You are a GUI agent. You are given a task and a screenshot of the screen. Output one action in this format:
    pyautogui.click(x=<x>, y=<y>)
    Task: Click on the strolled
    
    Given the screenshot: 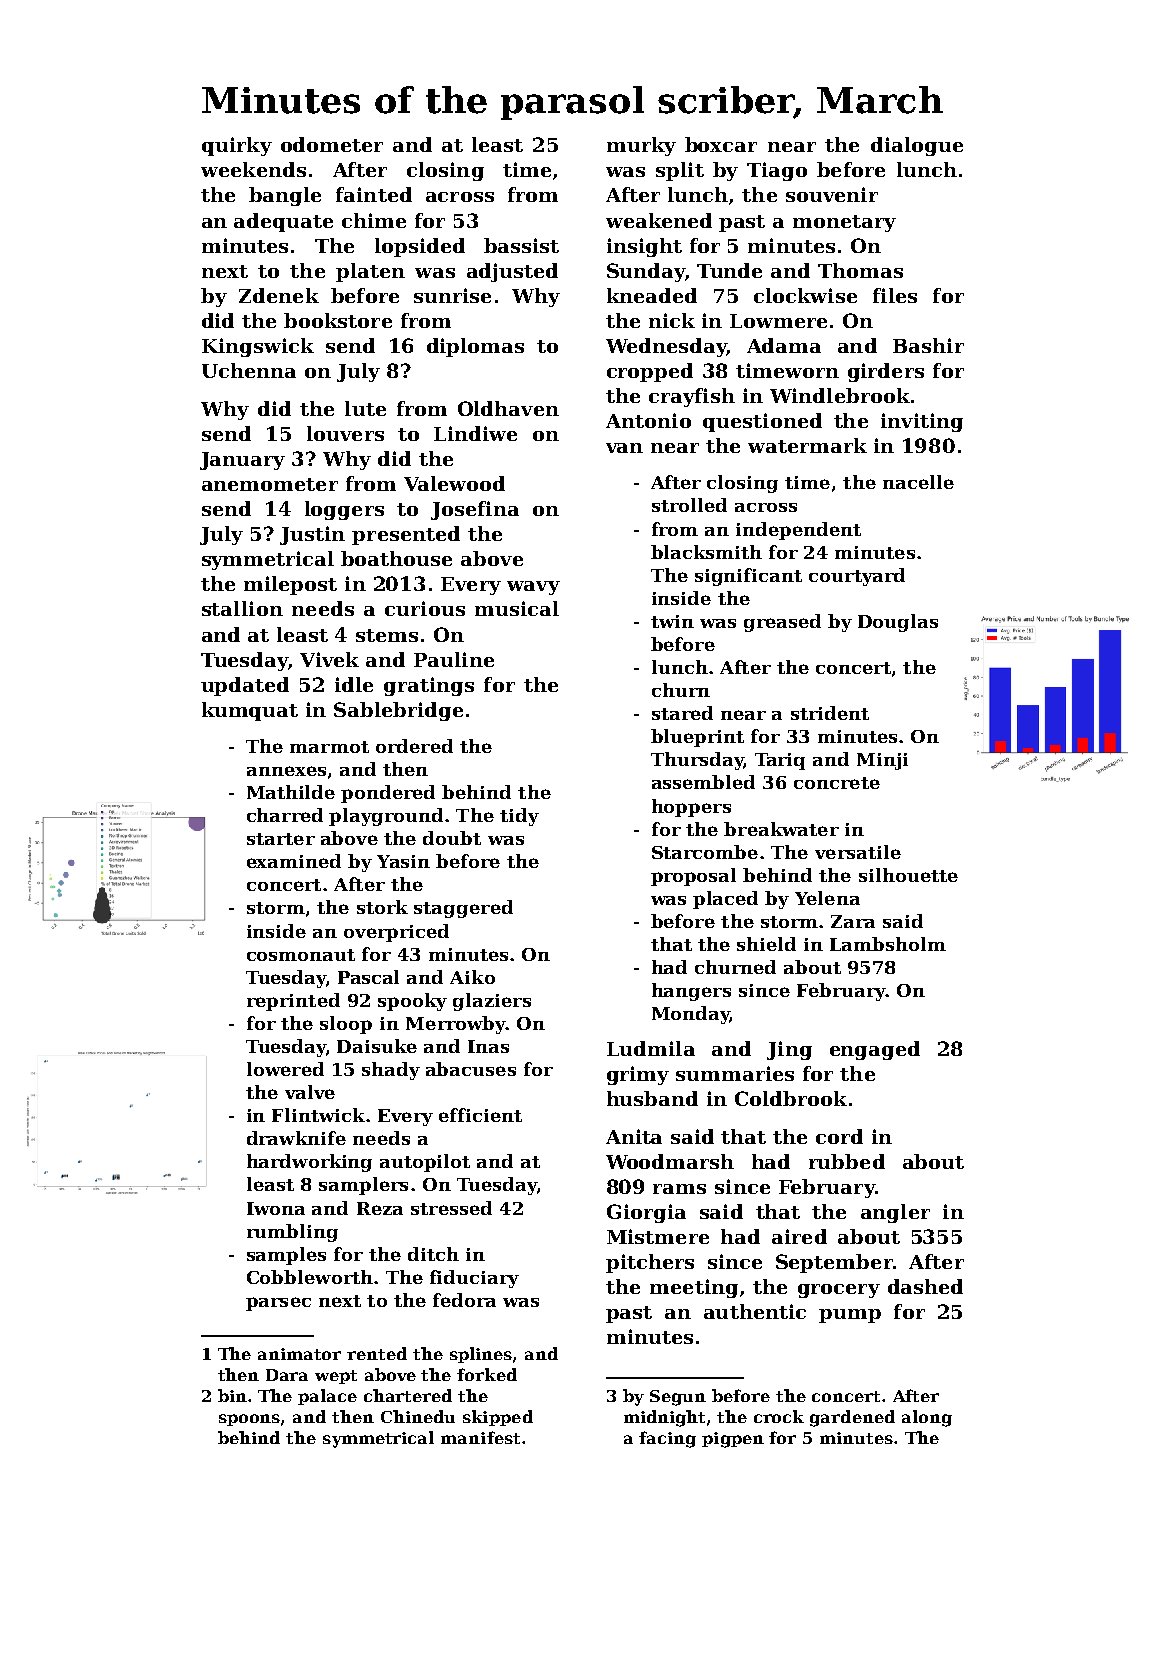 What is the action you would take?
    pyautogui.click(x=689, y=505)
